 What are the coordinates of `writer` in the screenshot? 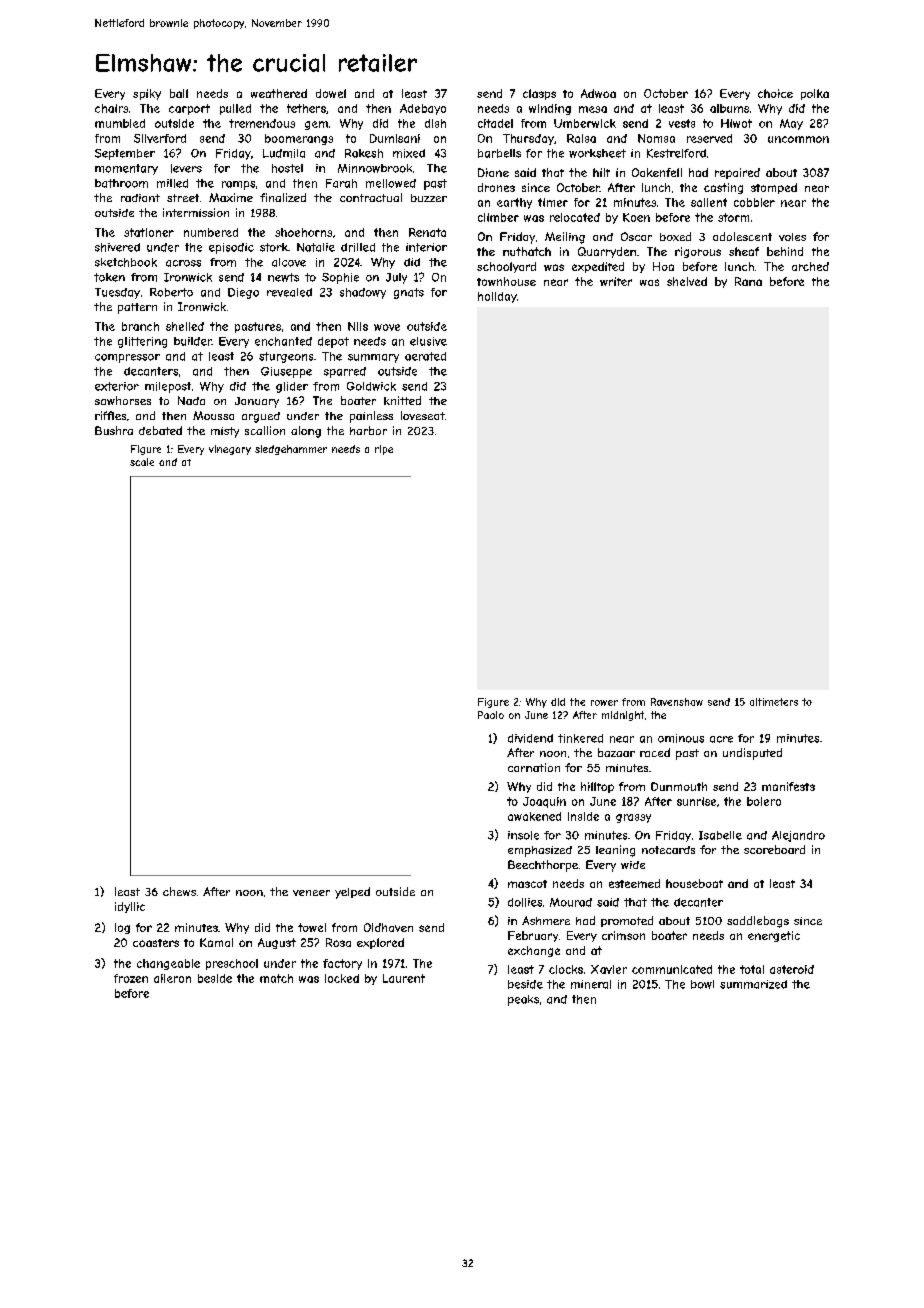 It's located at (616, 281).
